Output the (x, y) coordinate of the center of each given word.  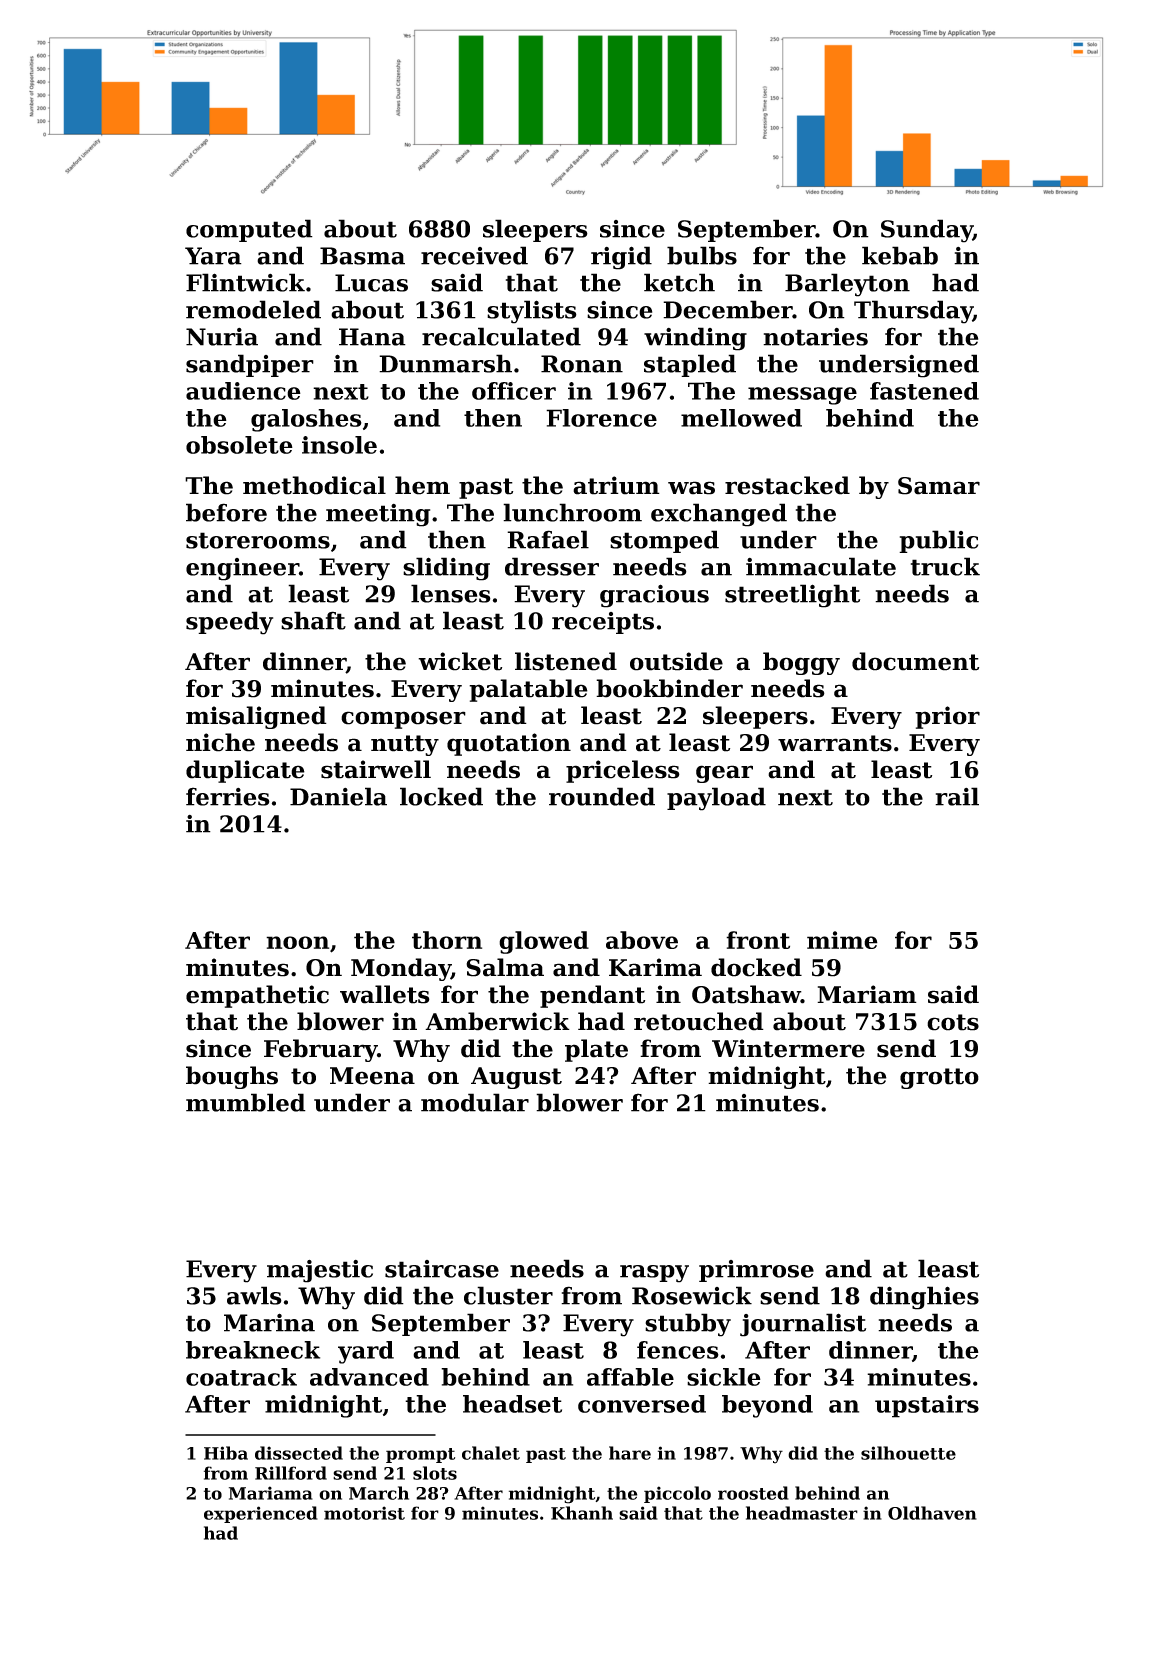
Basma (362, 256)
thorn (447, 940)
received (474, 255)
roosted (753, 1493)
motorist (364, 1513)
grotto (939, 1078)
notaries (815, 337)
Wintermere (788, 1048)
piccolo (677, 1494)
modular (475, 1102)
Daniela (338, 796)
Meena (372, 1076)
